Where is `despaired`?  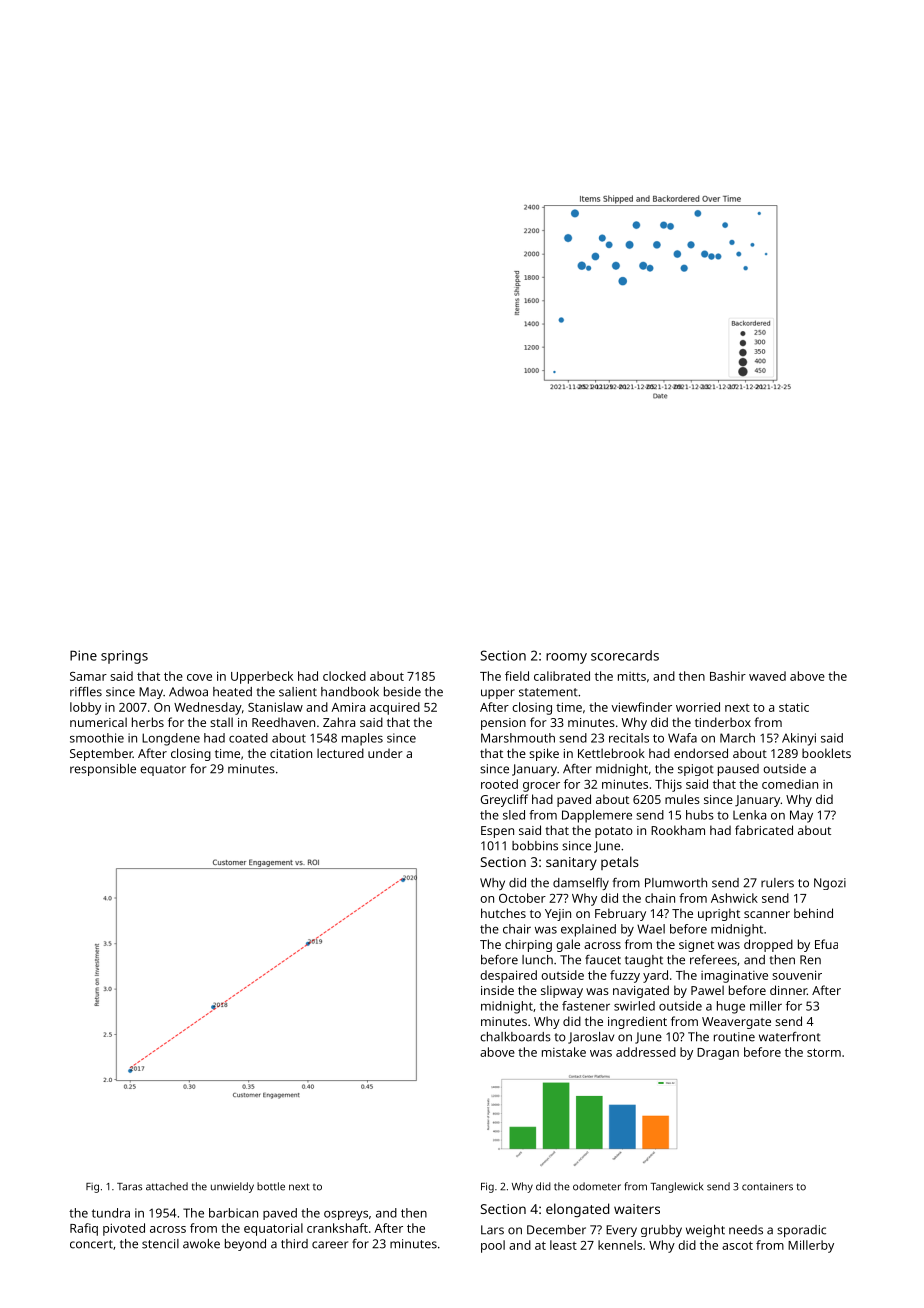 despaired is located at coordinates (508, 976).
